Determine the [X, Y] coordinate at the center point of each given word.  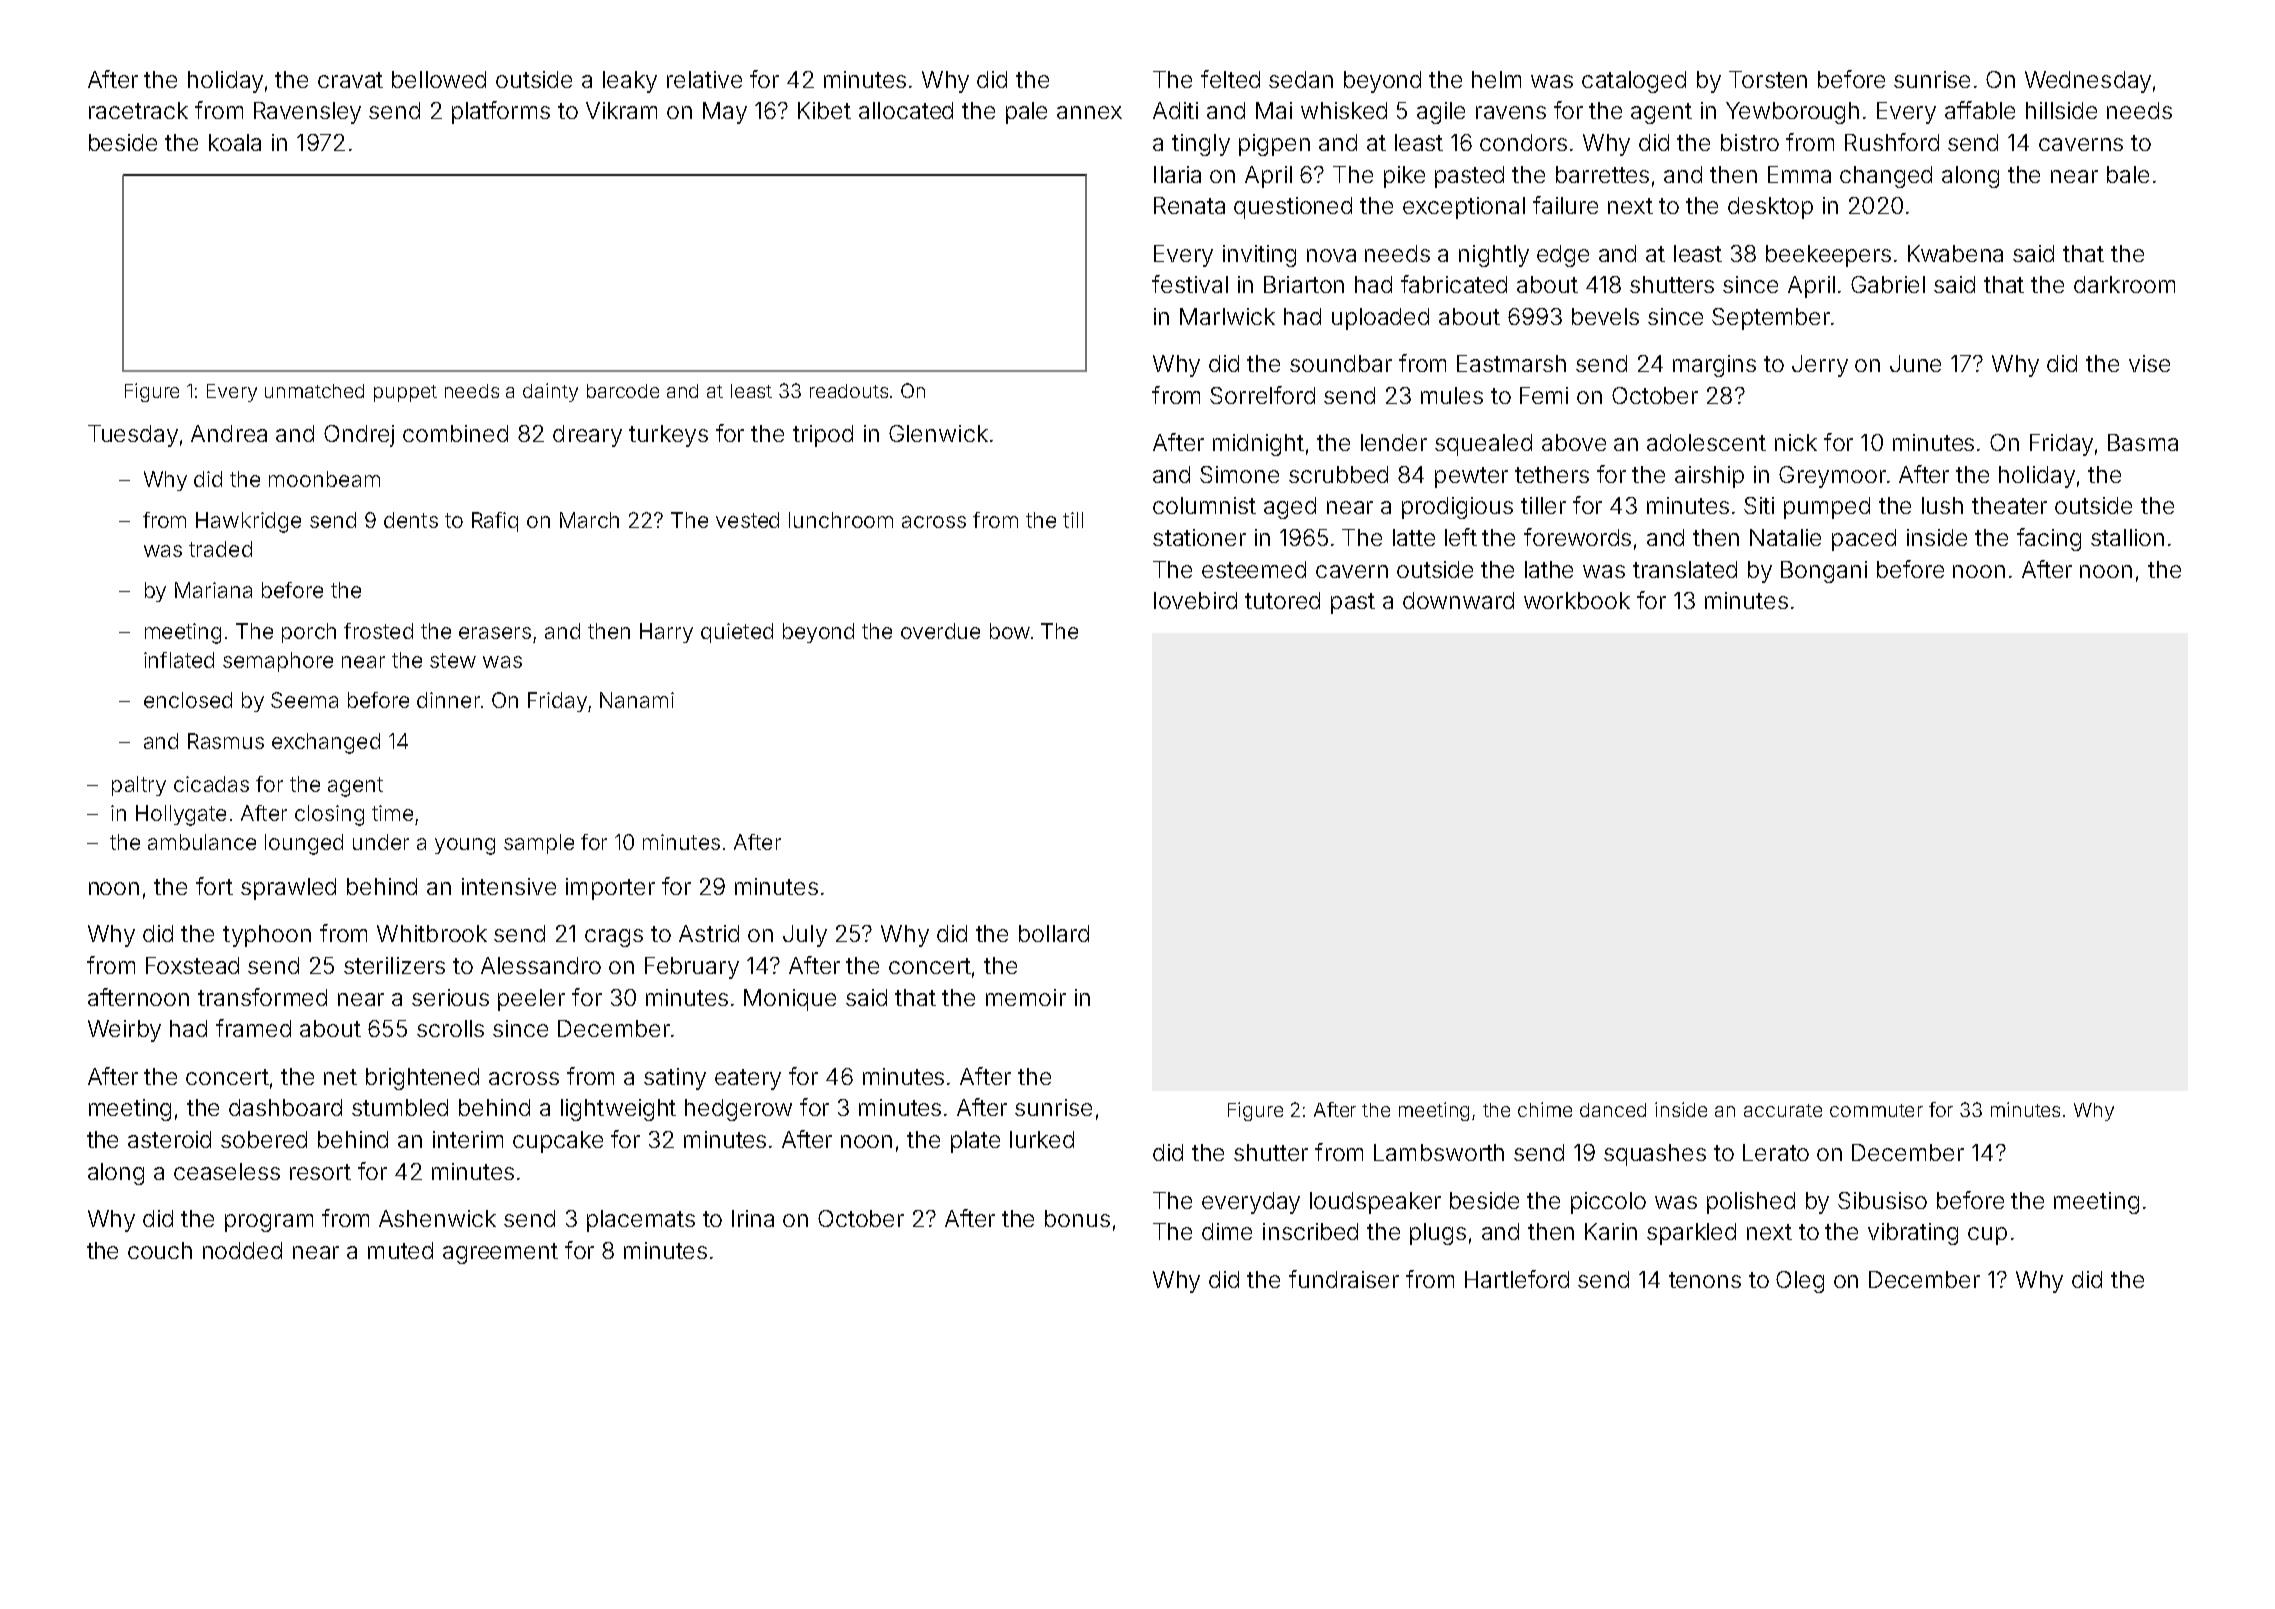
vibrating [1913, 1234]
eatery [748, 1079]
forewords [1577, 537]
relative [704, 79]
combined [455, 433]
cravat [350, 80]
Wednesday [2088, 82]
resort [320, 1172]
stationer [1199, 537]
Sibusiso [1882, 1200]
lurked [1042, 1139]
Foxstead [192, 965]
